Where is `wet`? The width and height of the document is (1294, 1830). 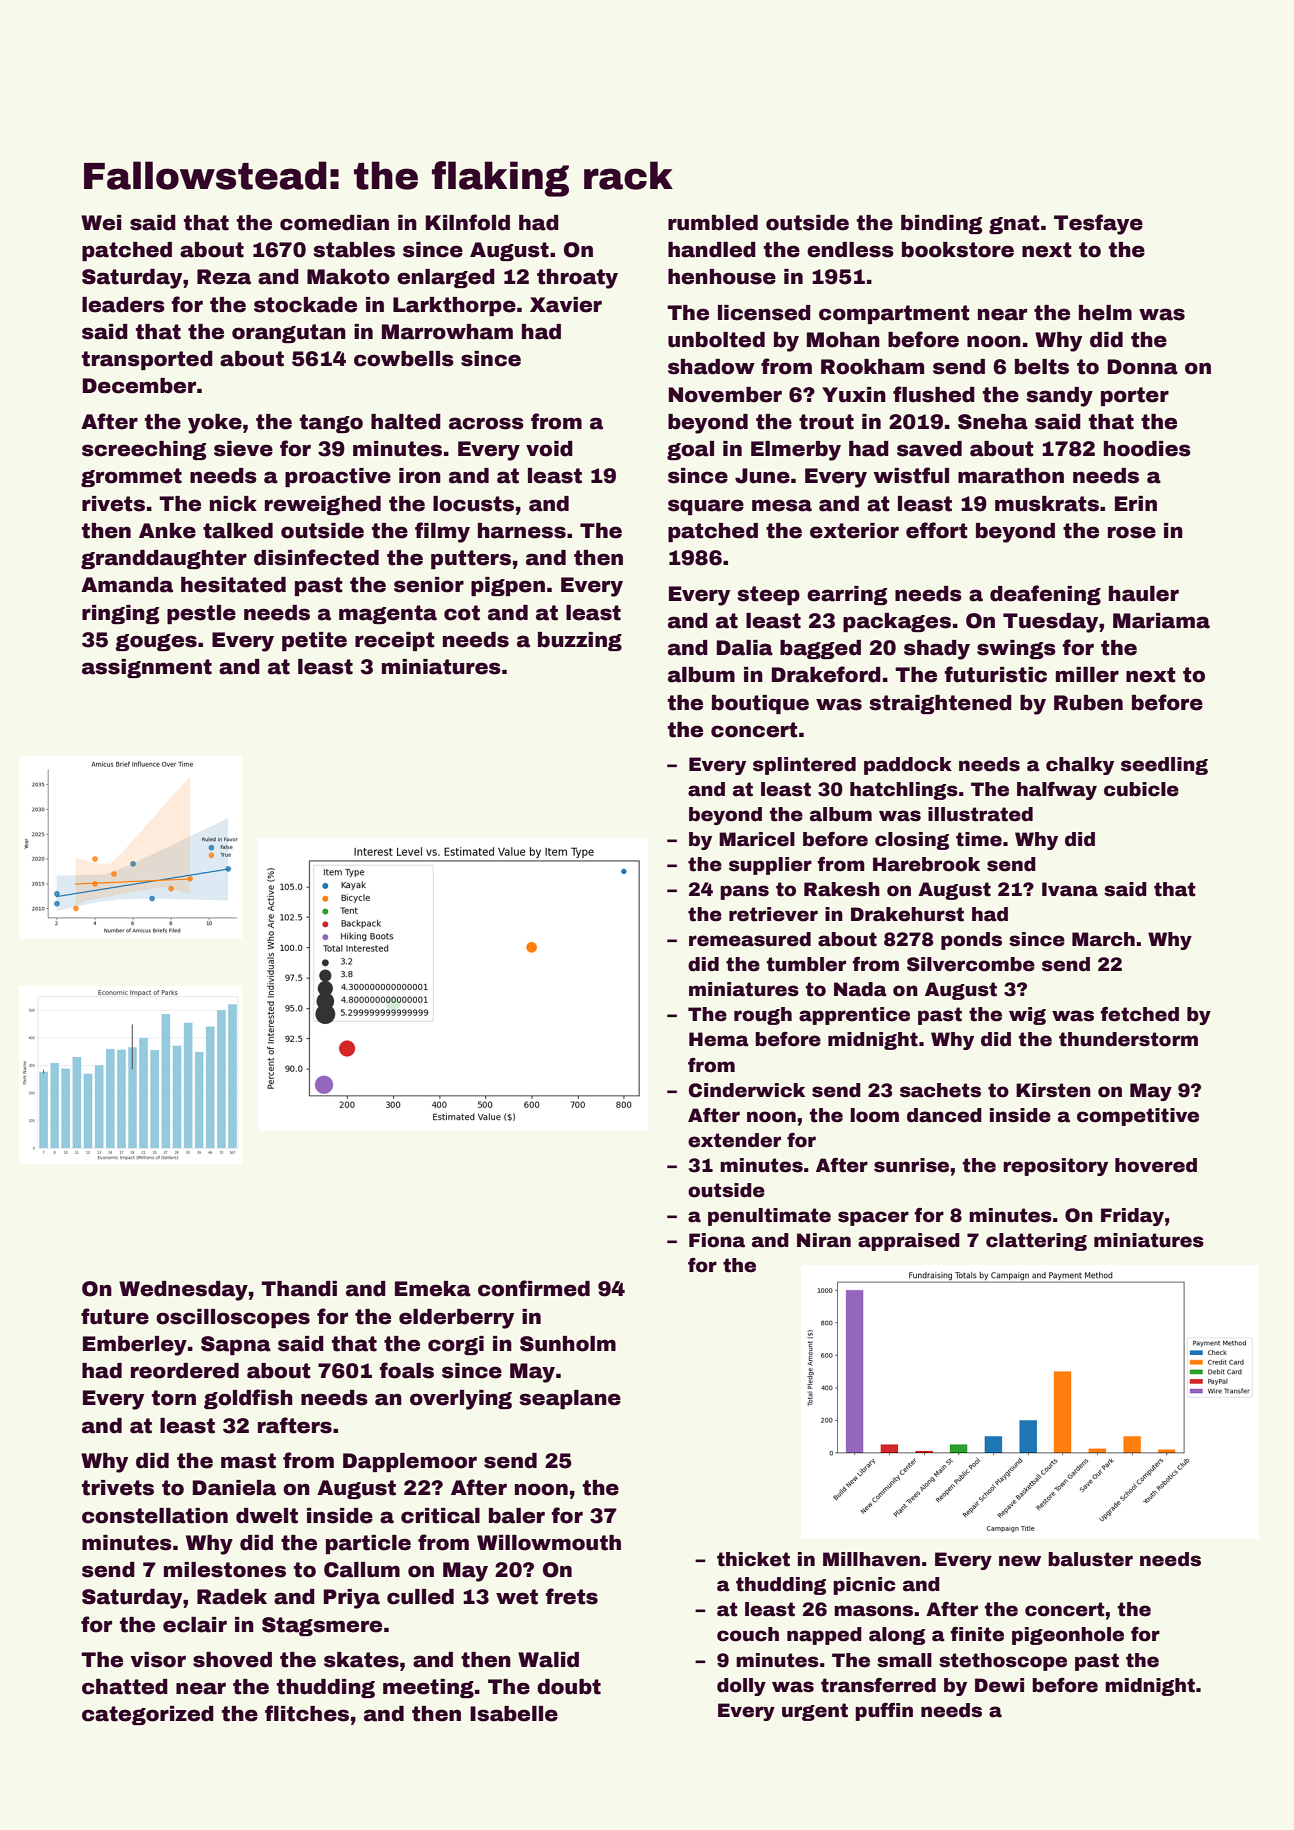 wet is located at coordinates (517, 1597).
